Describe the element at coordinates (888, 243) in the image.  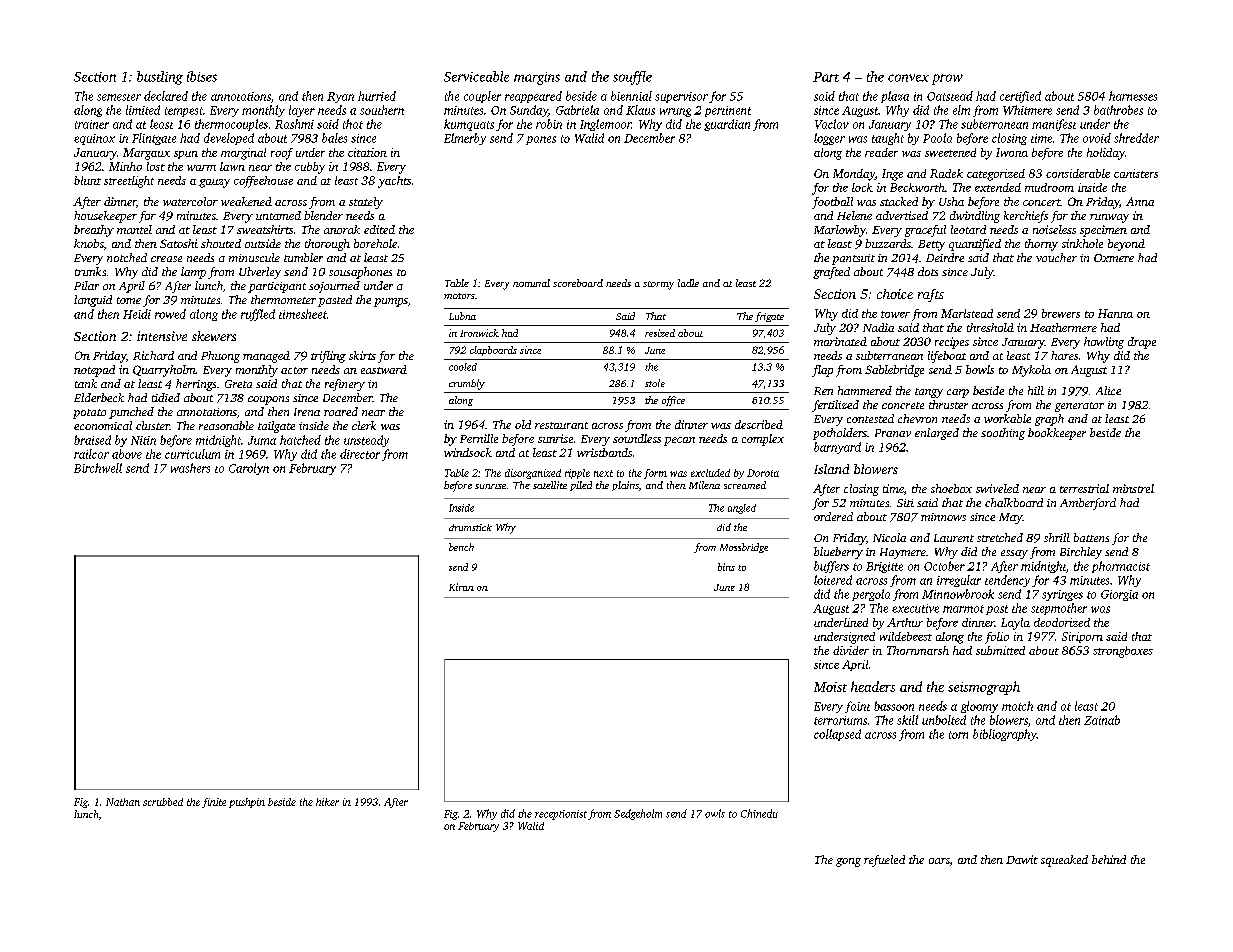
I see `buzzards` at that location.
